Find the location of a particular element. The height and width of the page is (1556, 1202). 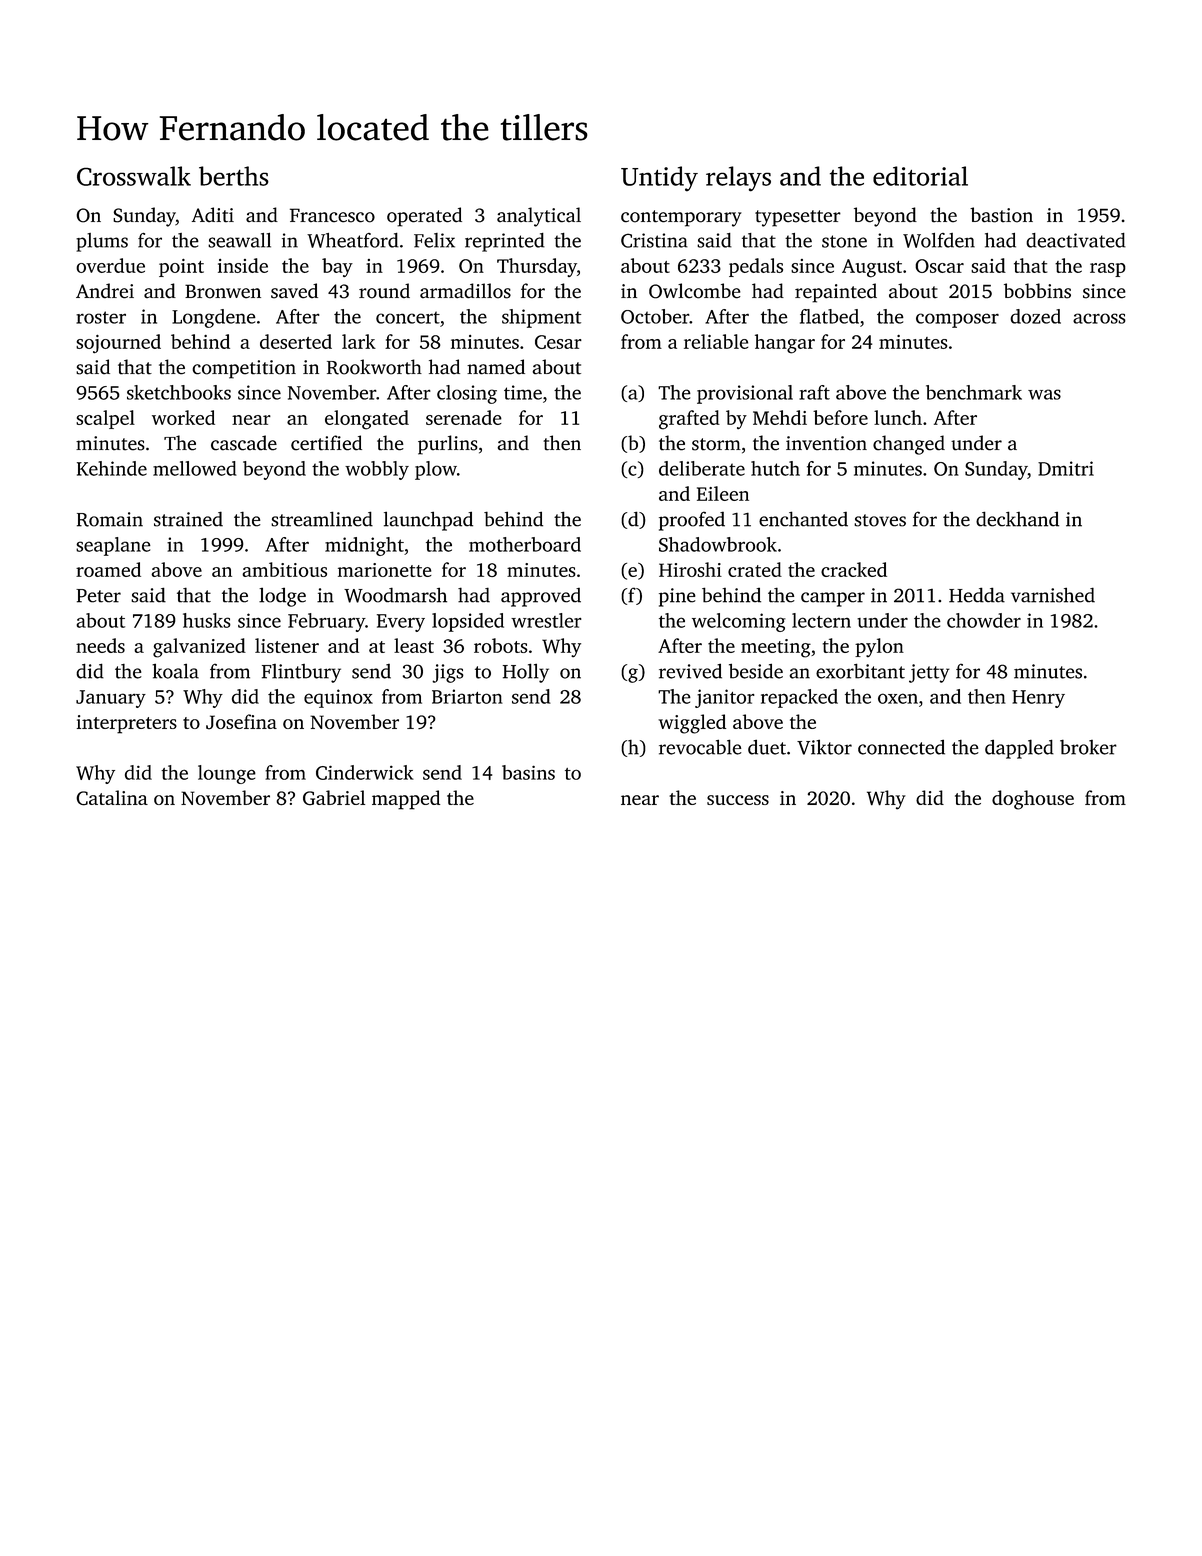

editorial is located at coordinates (920, 176).
